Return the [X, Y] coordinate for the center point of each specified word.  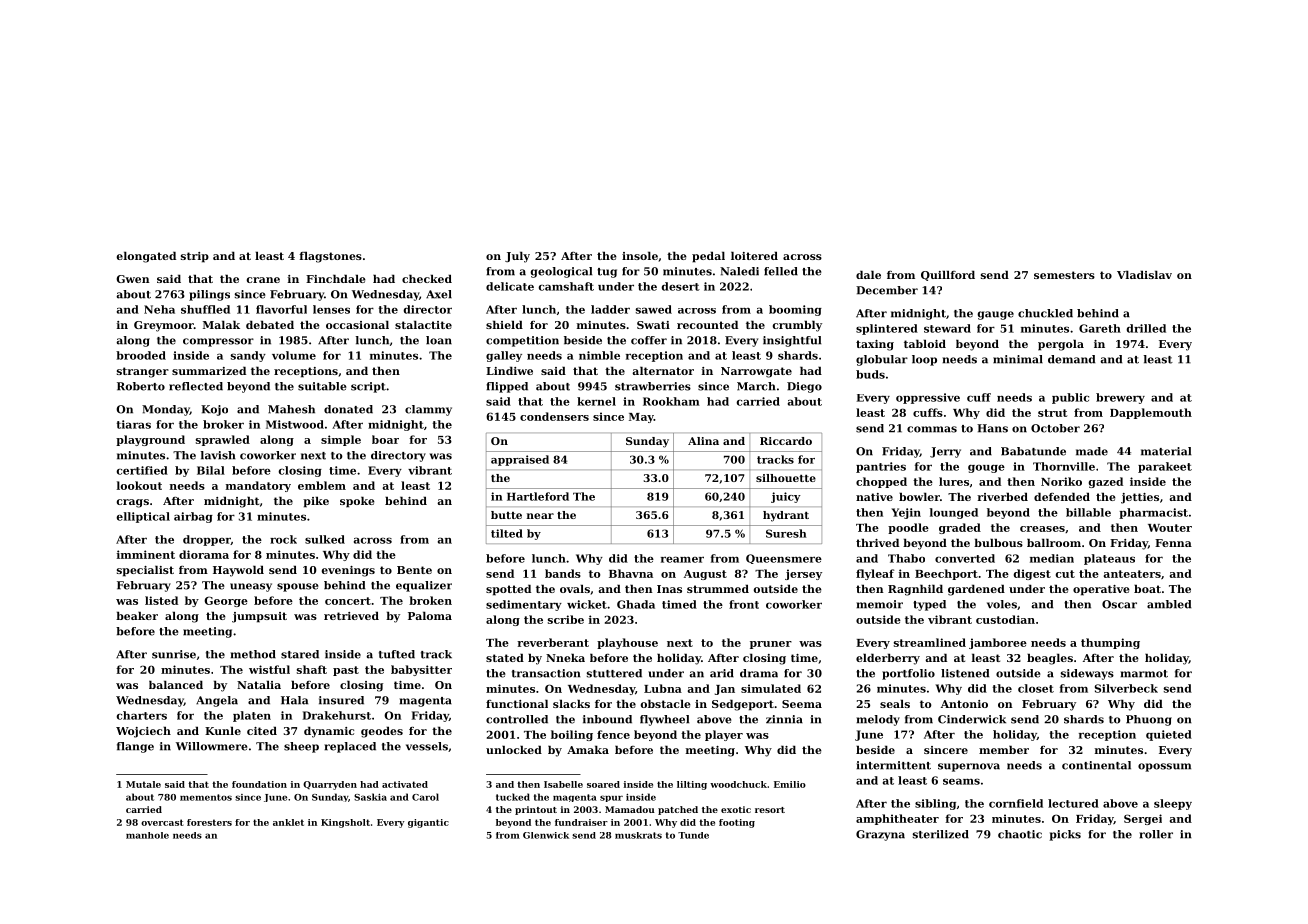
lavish [218, 455]
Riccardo [786, 441]
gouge [986, 468]
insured [341, 700]
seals [895, 703]
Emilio [790, 784]
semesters [1064, 275]
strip [195, 257]
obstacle [666, 703]
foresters [209, 822]
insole [640, 255]
